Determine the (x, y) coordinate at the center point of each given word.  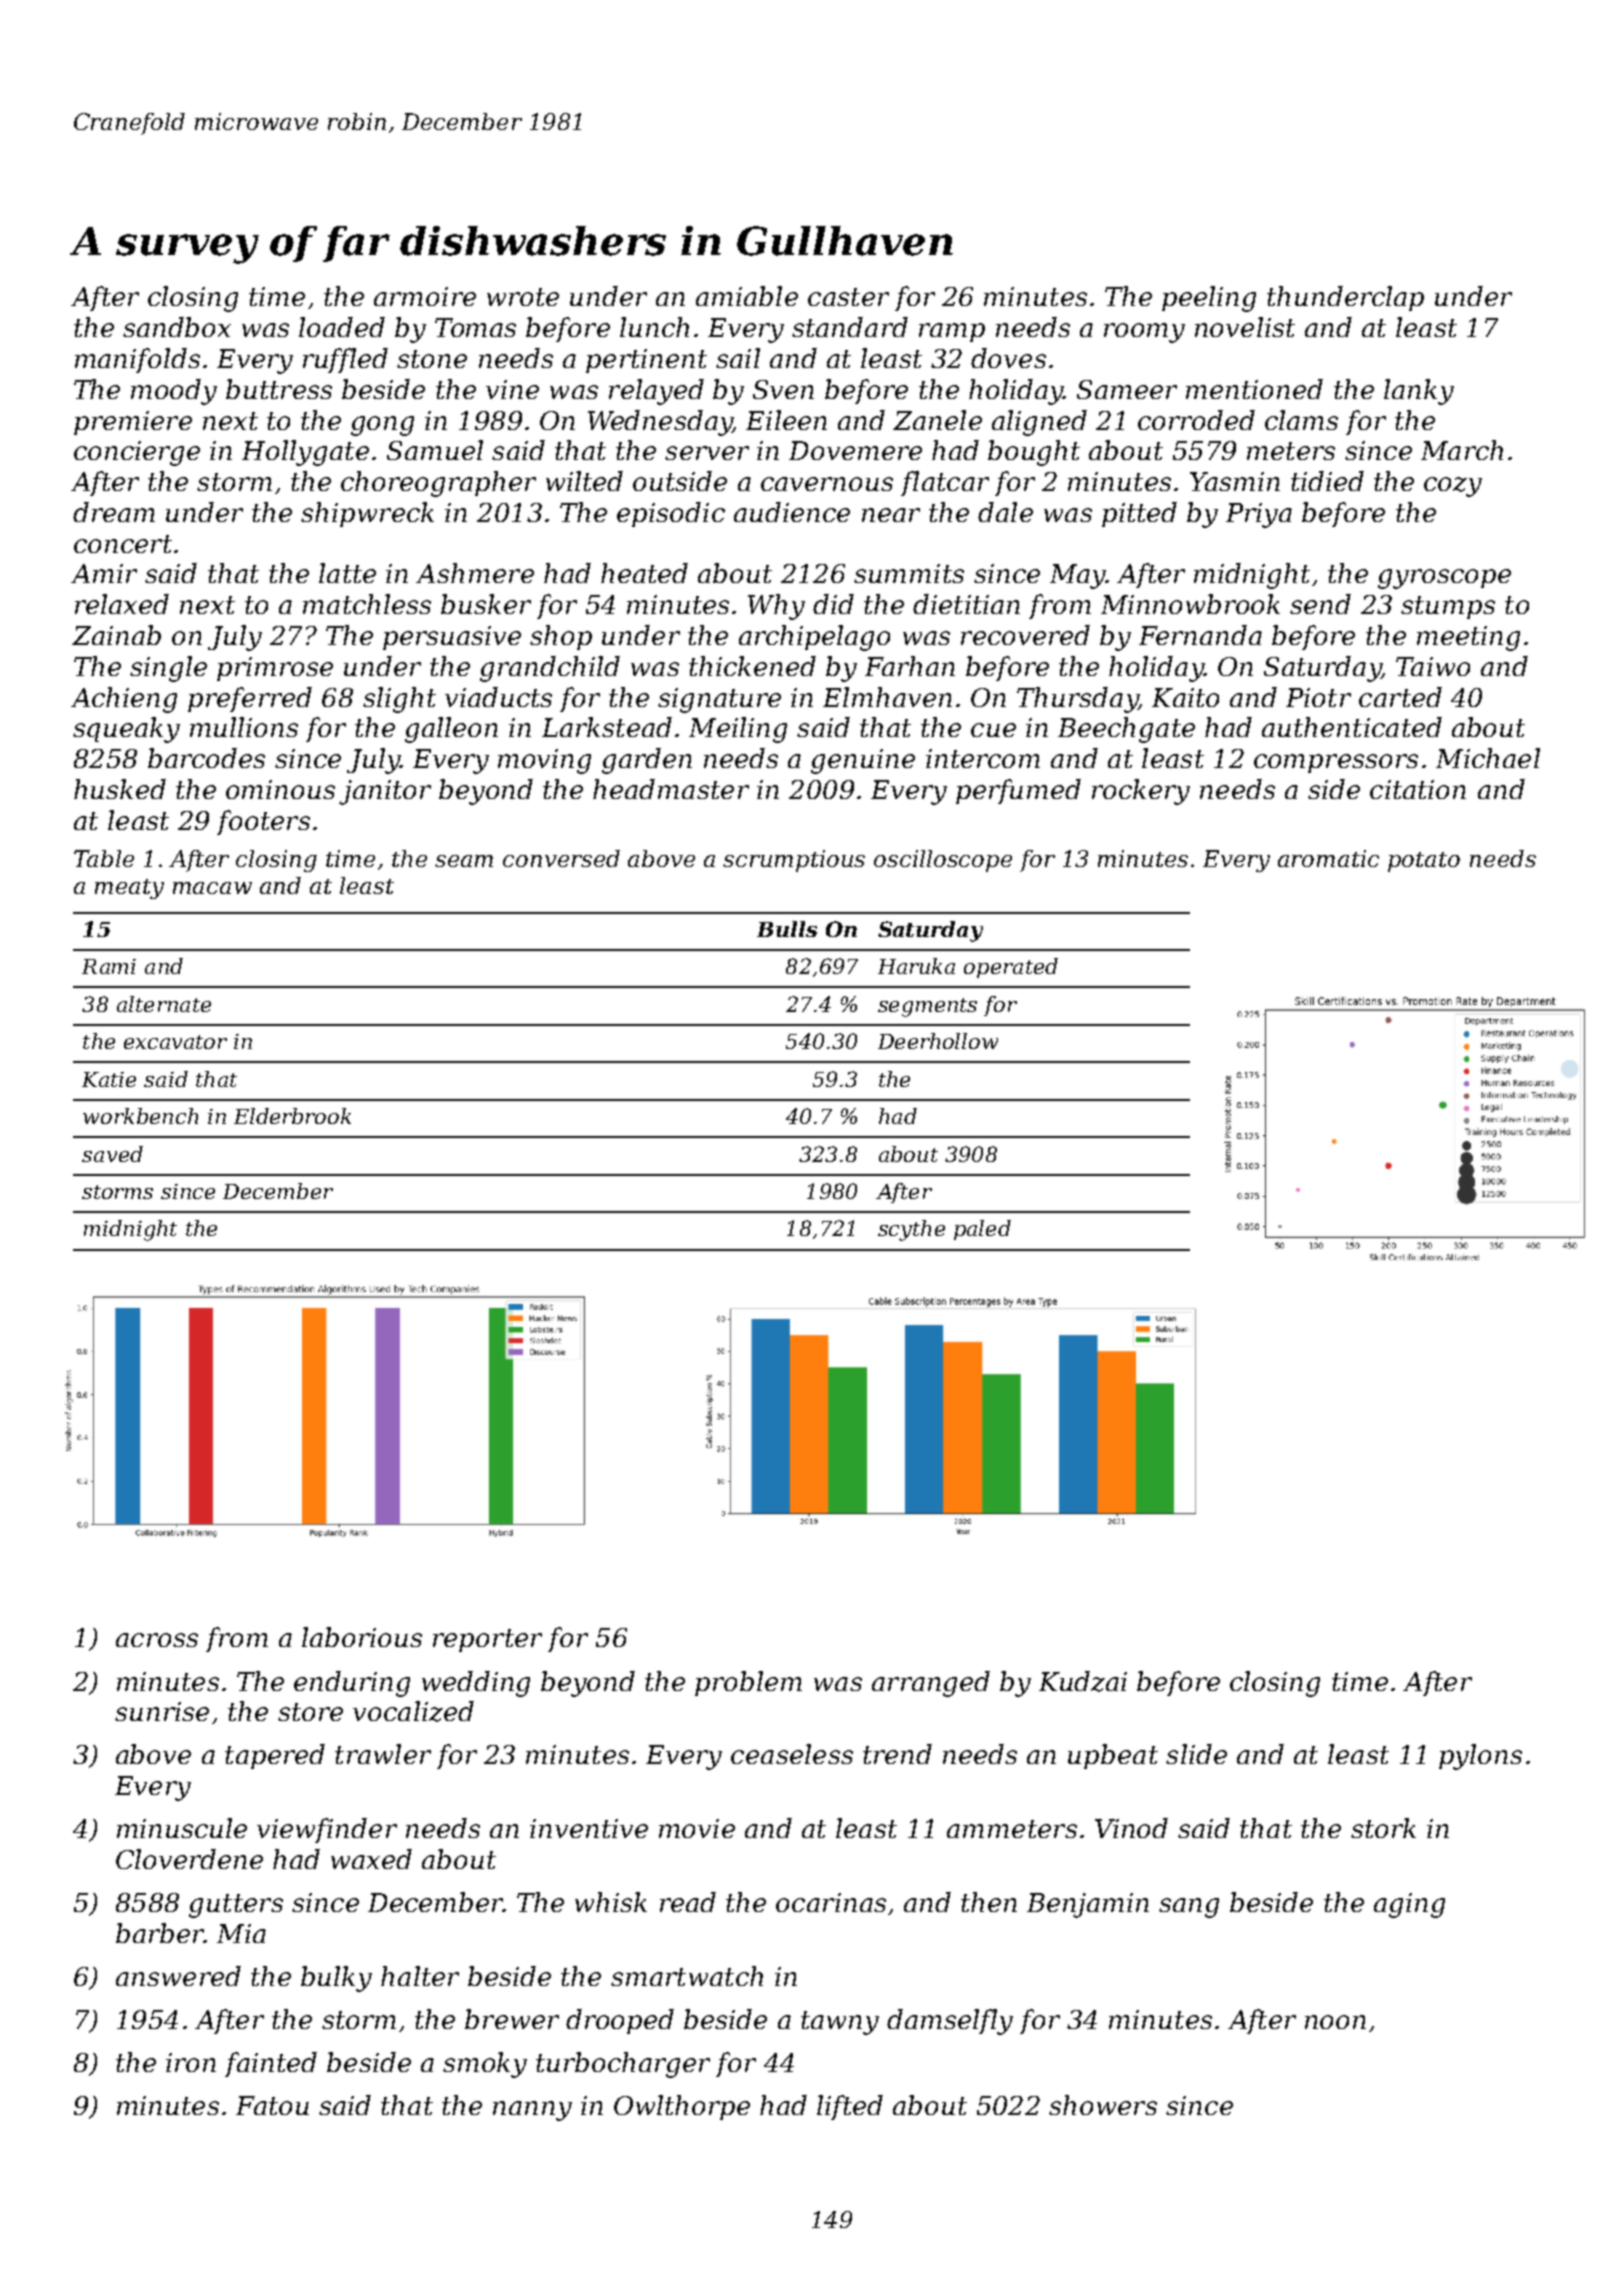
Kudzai (1083, 1681)
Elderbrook (292, 1116)
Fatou (272, 2105)
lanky (1419, 392)
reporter (487, 1640)
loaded (342, 327)
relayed (656, 392)
